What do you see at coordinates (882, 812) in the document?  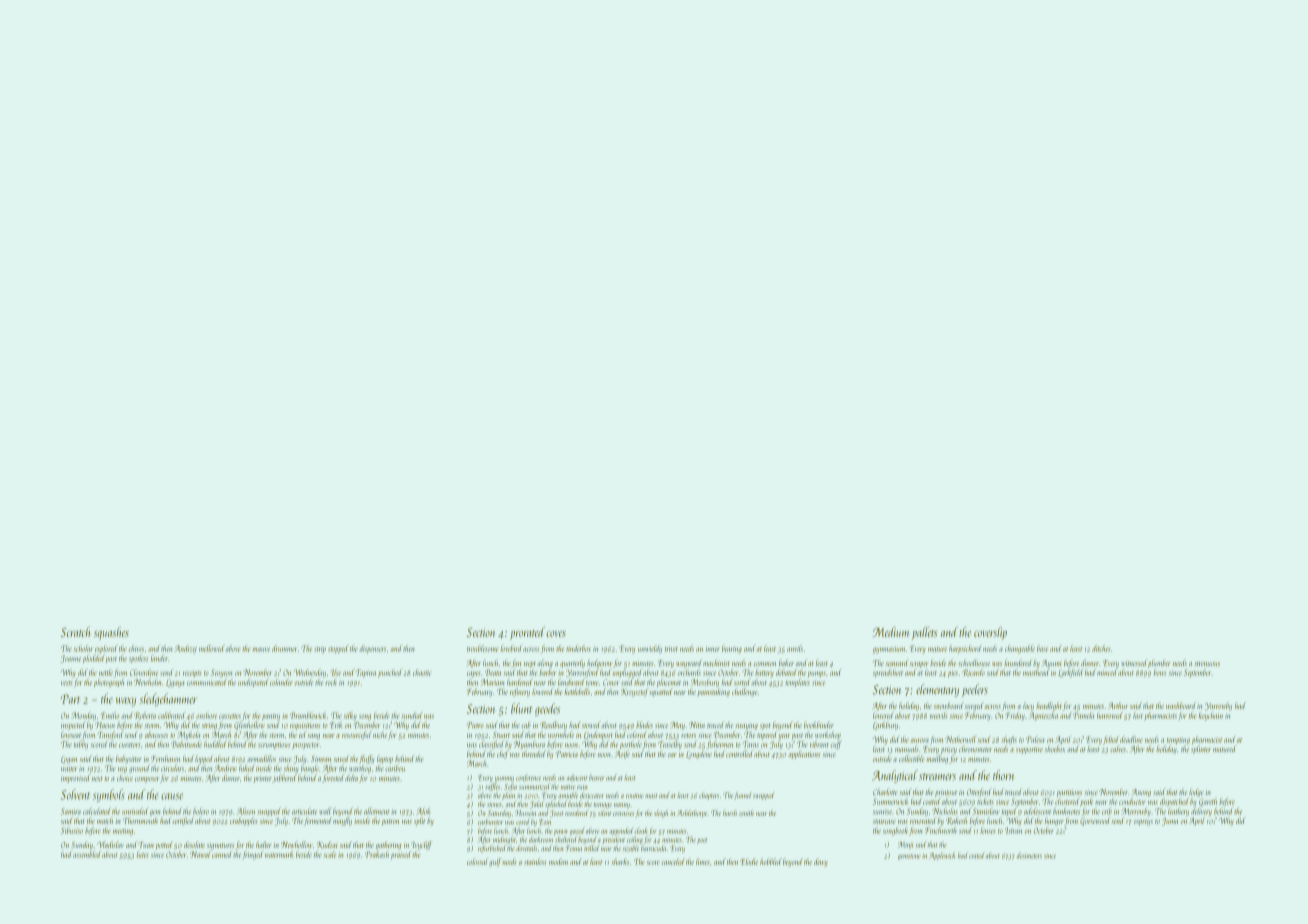 I see `sunrise` at bounding box center [882, 812].
